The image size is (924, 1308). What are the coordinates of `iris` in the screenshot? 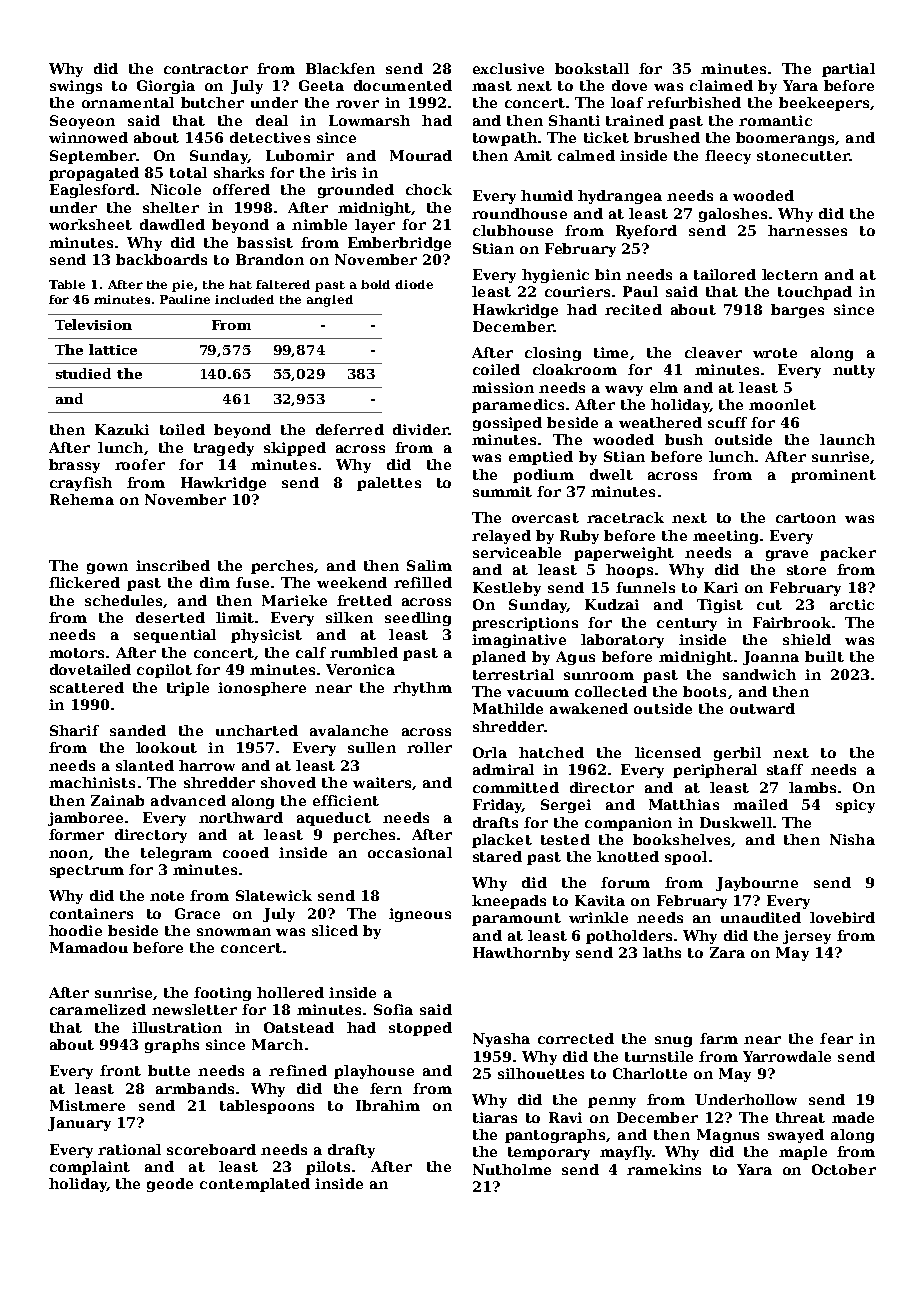 It's located at (343, 172).
